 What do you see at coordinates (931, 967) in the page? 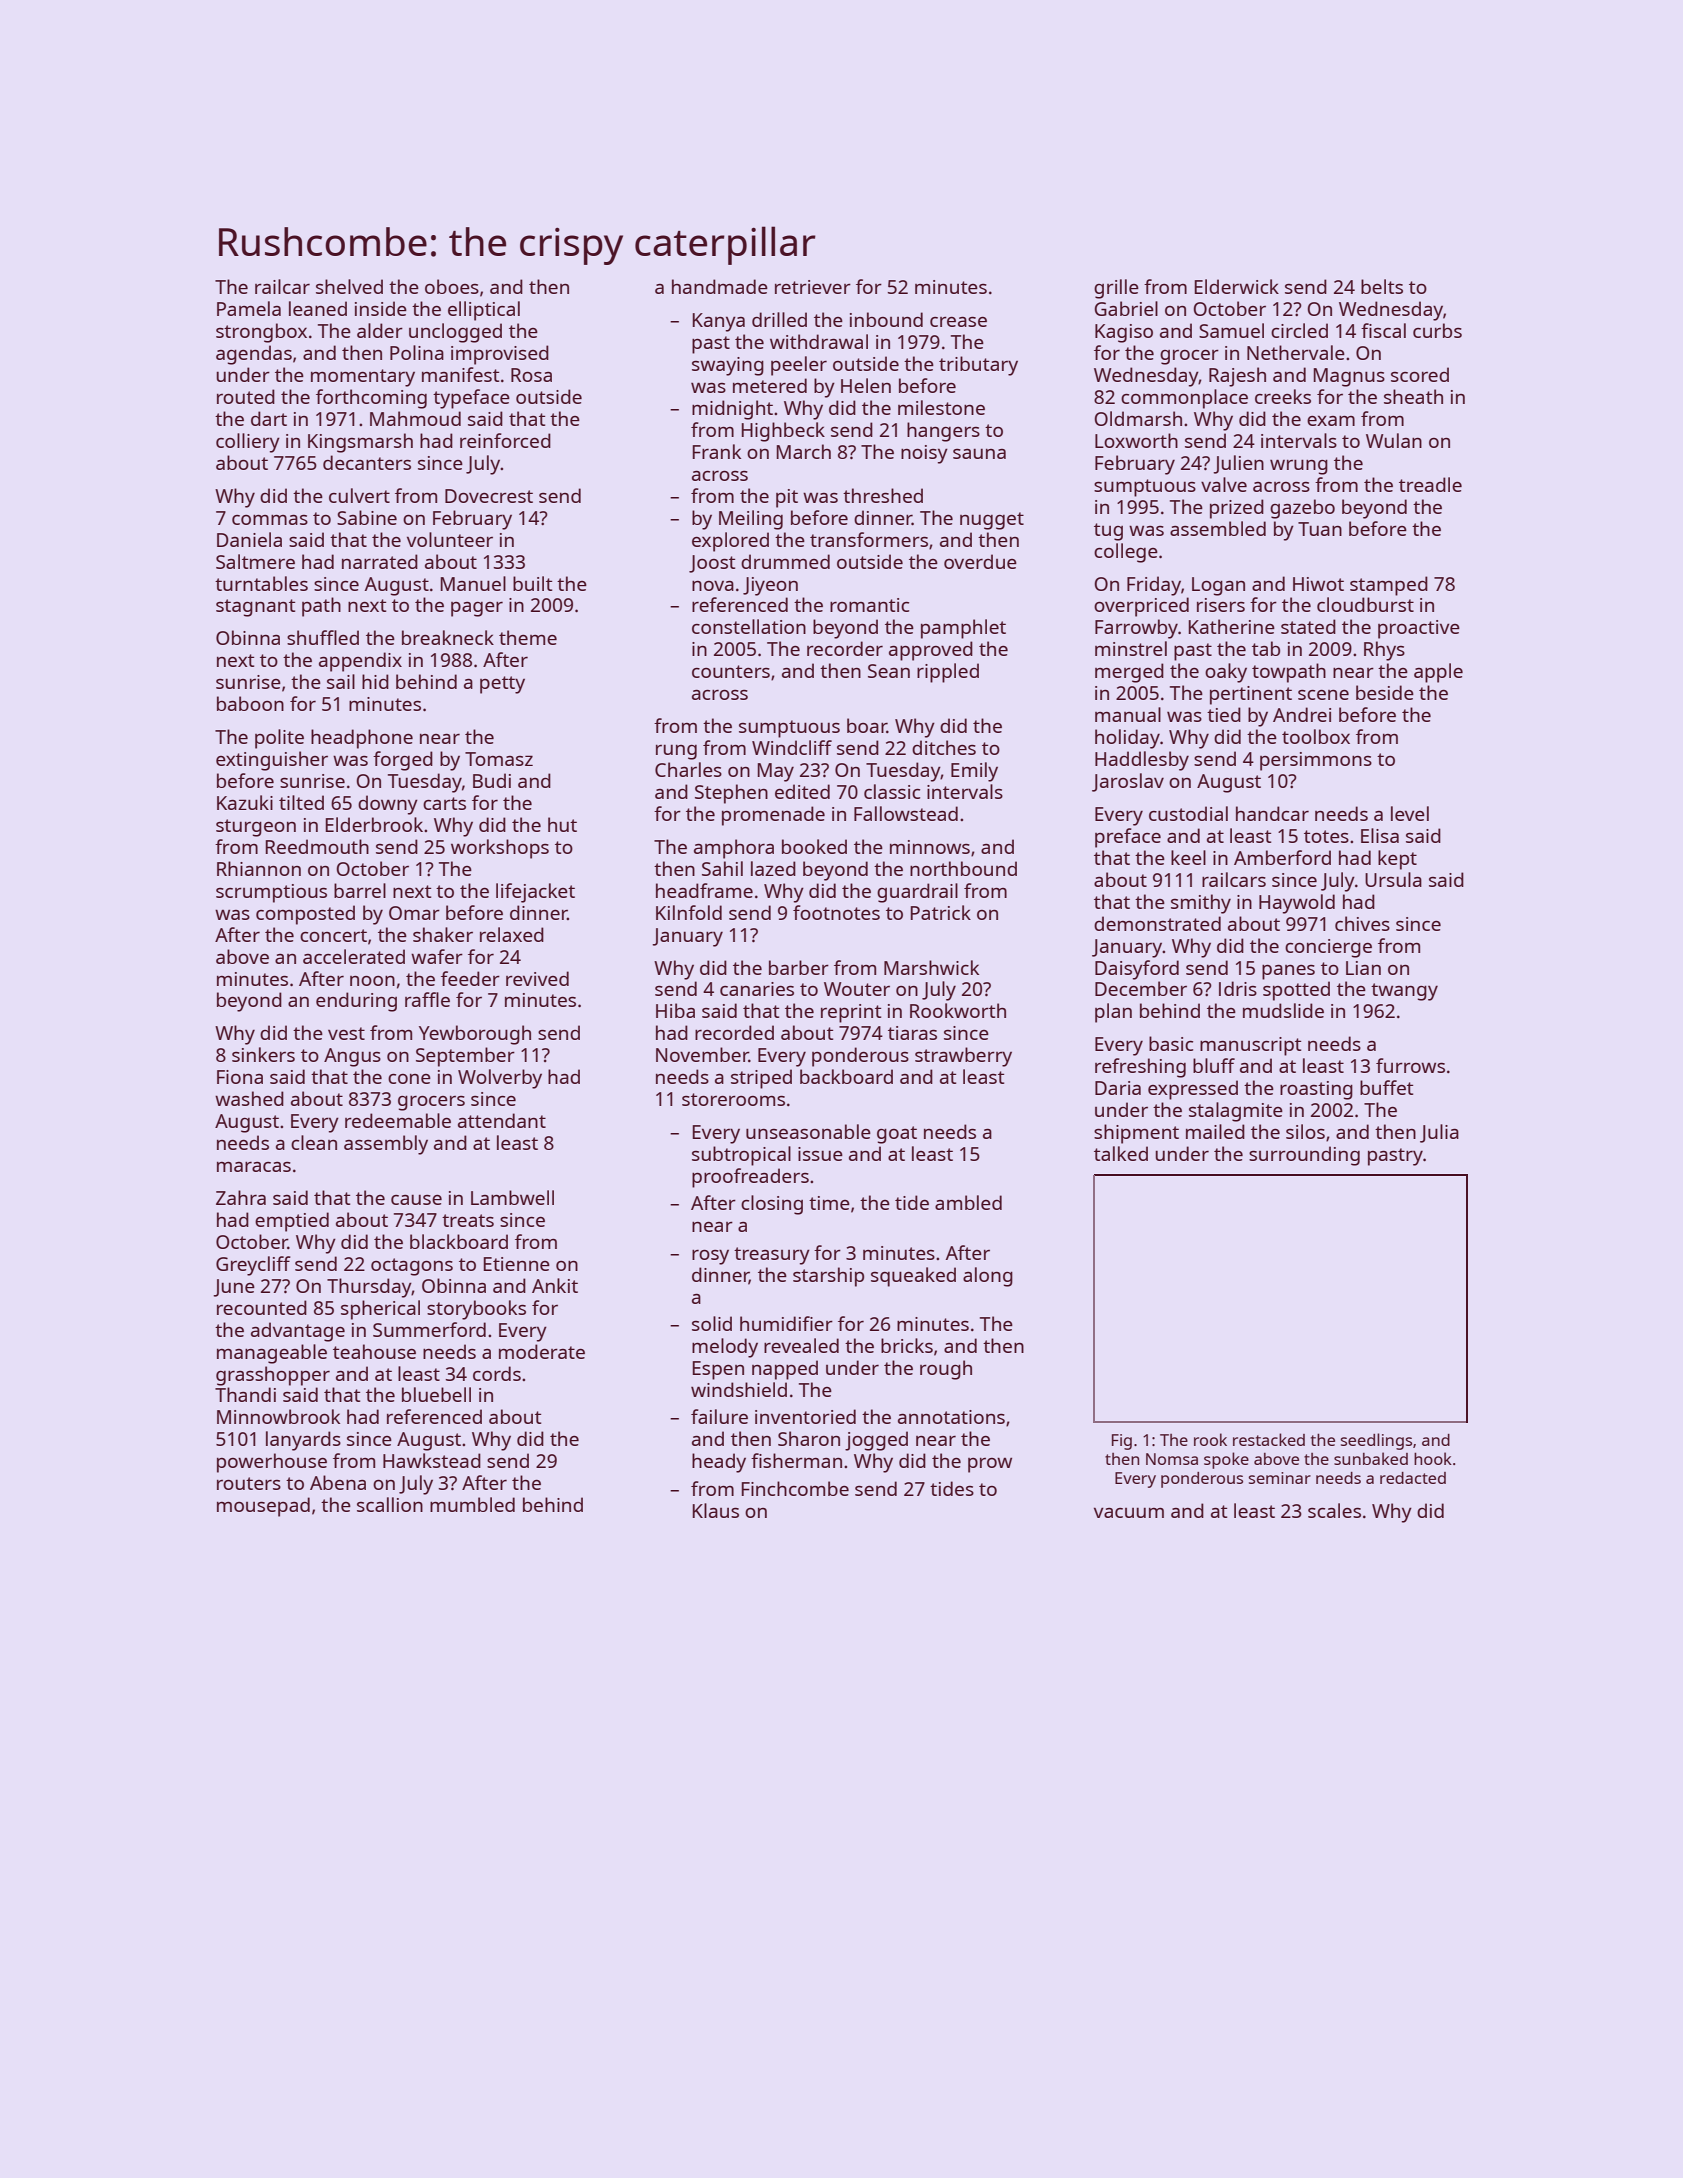
I see `Marshwick` at bounding box center [931, 967].
